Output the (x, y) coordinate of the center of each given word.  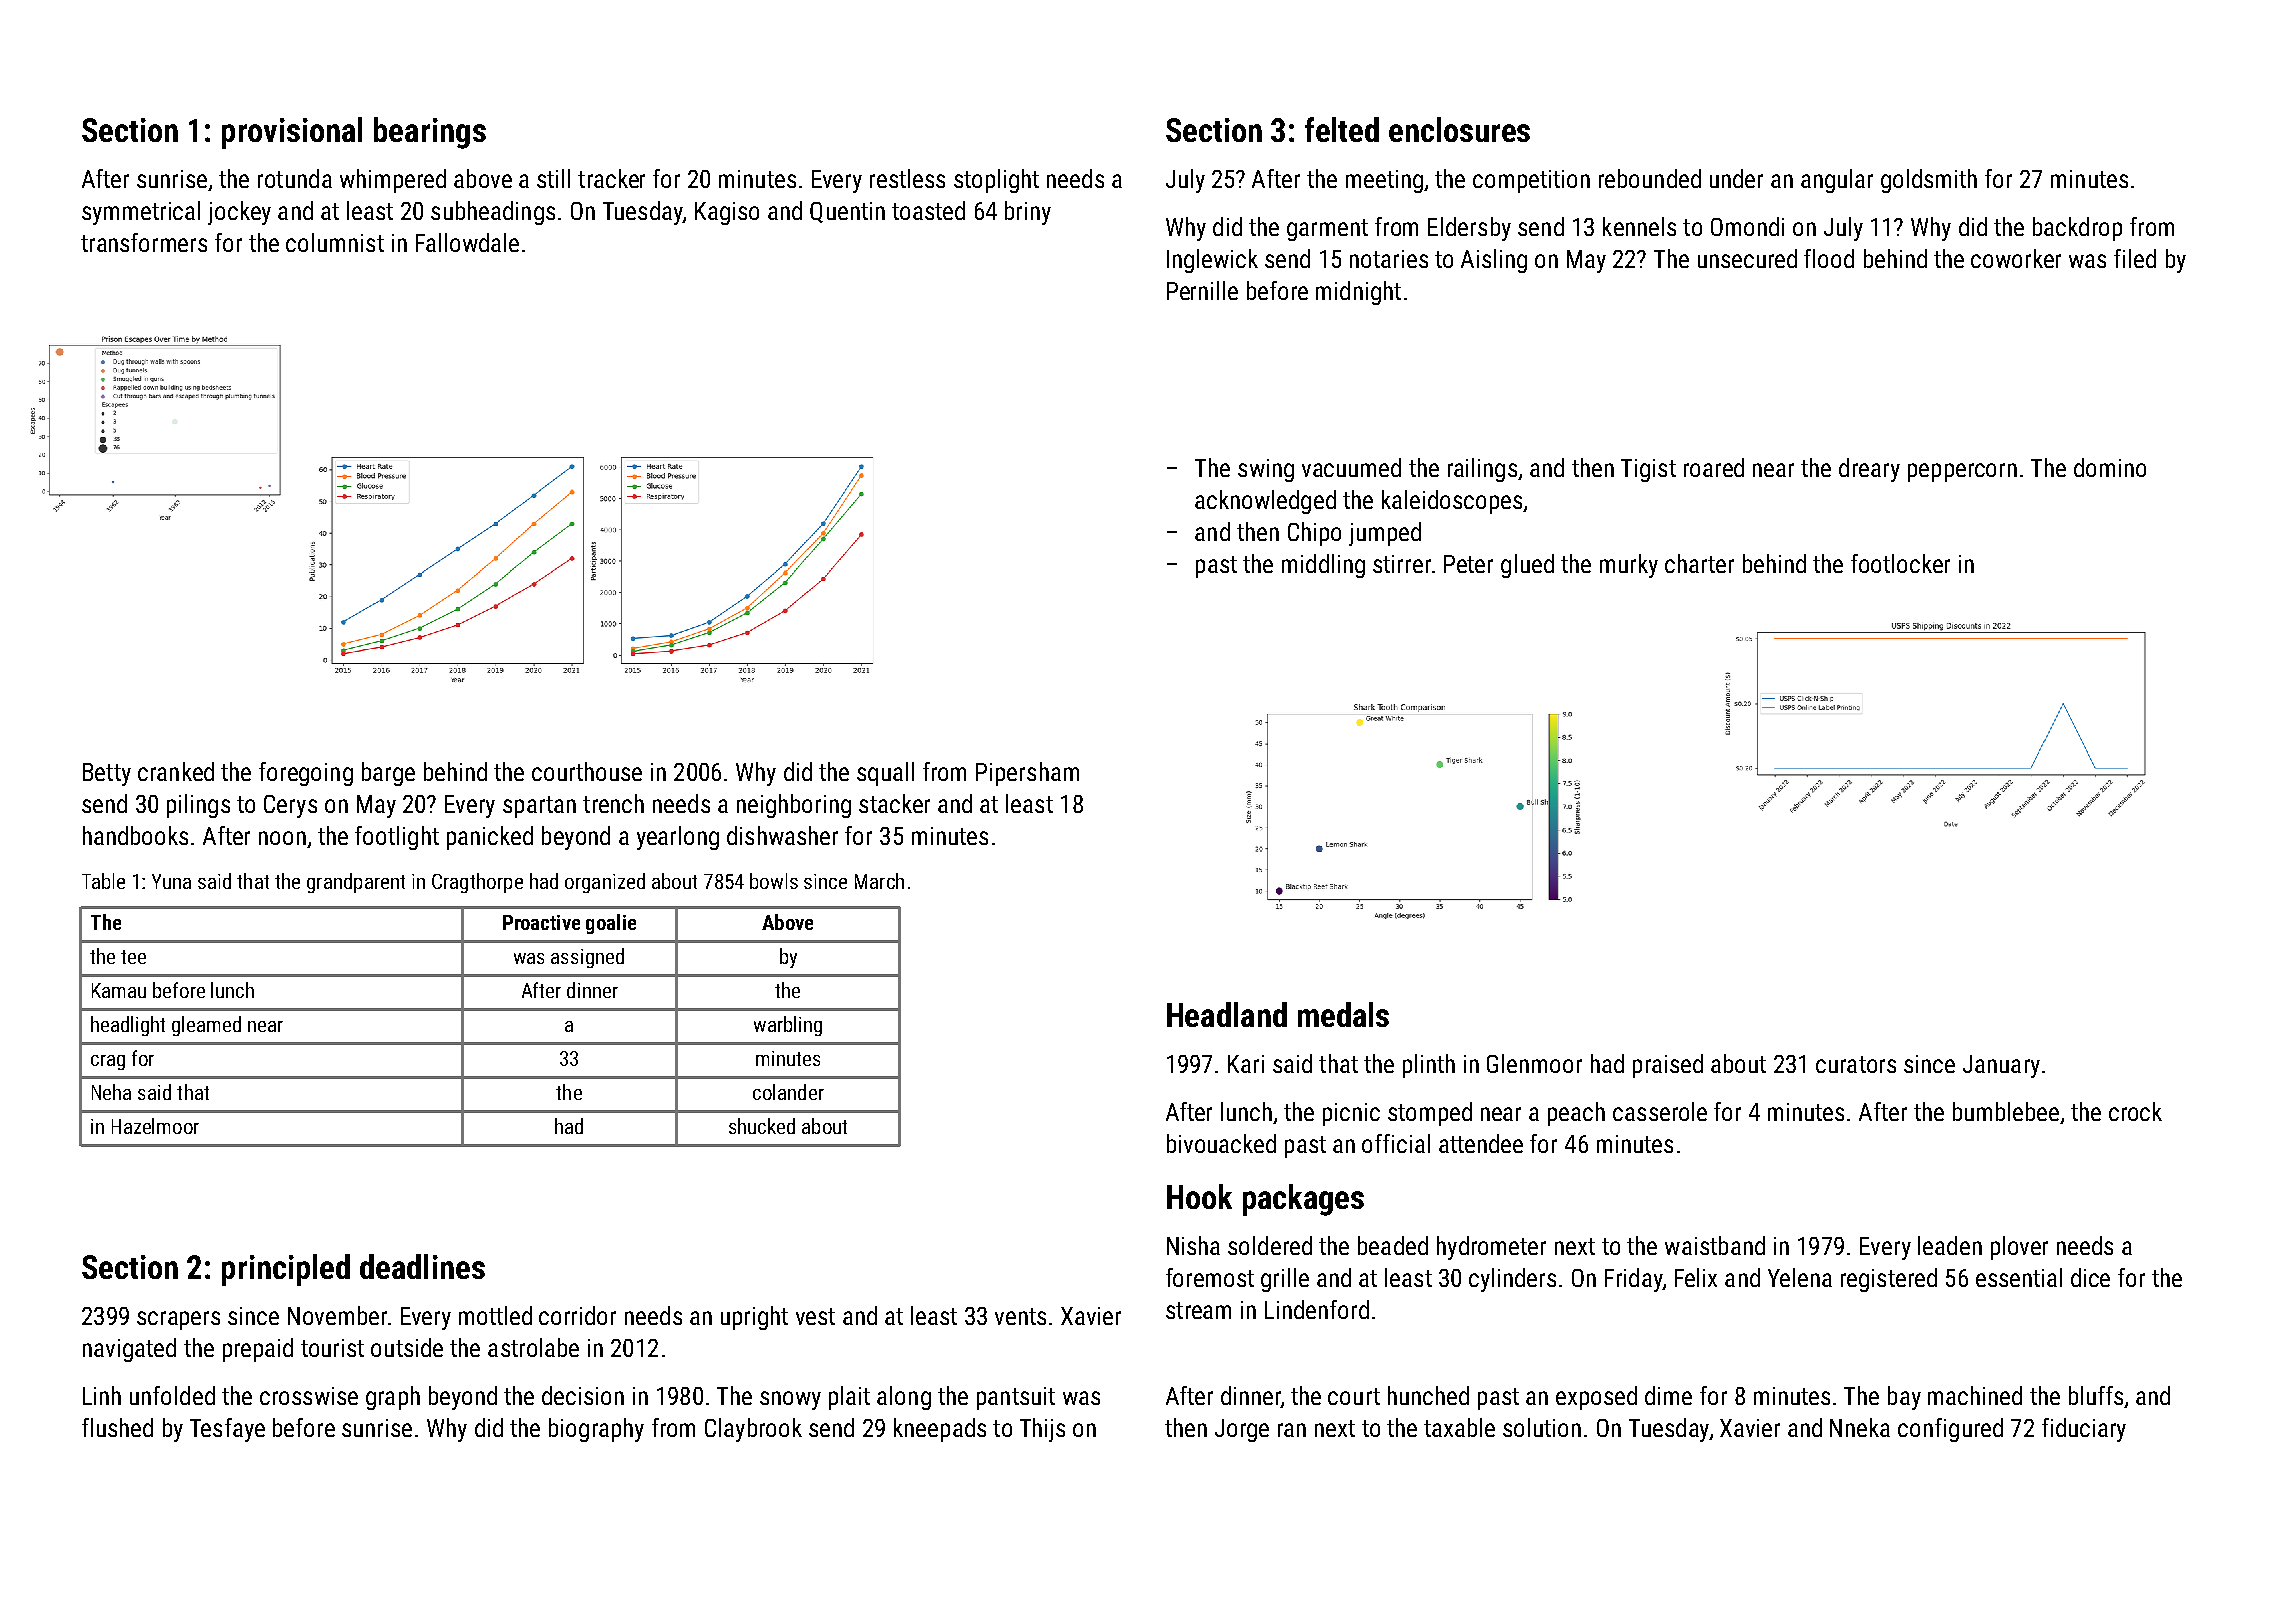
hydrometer (1491, 1248)
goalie (611, 924)
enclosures (1459, 129)
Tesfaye (227, 1430)
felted (1342, 129)
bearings (430, 133)
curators (1856, 1064)
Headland (1227, 1014)
